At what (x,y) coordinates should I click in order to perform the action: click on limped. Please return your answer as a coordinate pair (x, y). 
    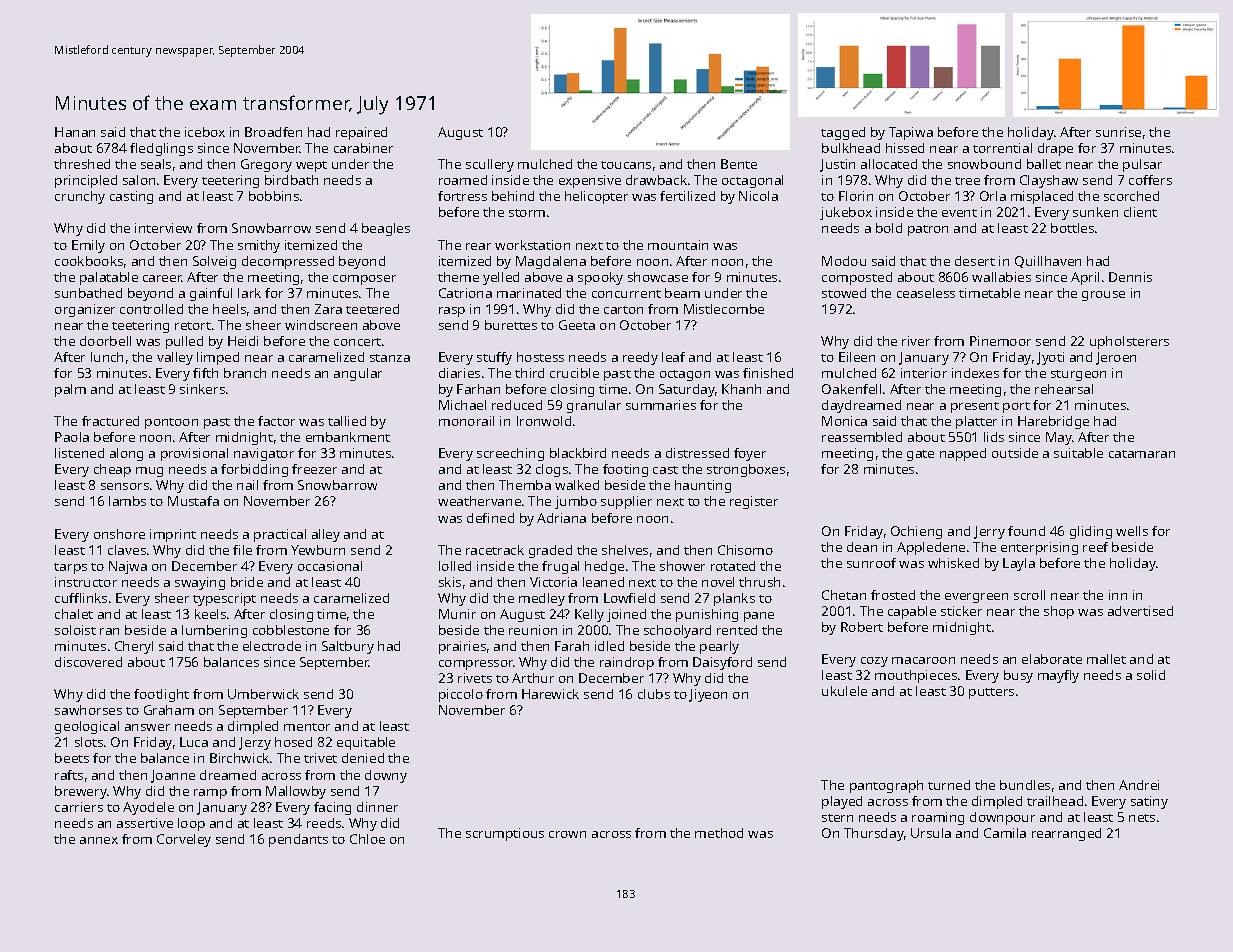
    Looking at the image, I should click on (218, 358).
